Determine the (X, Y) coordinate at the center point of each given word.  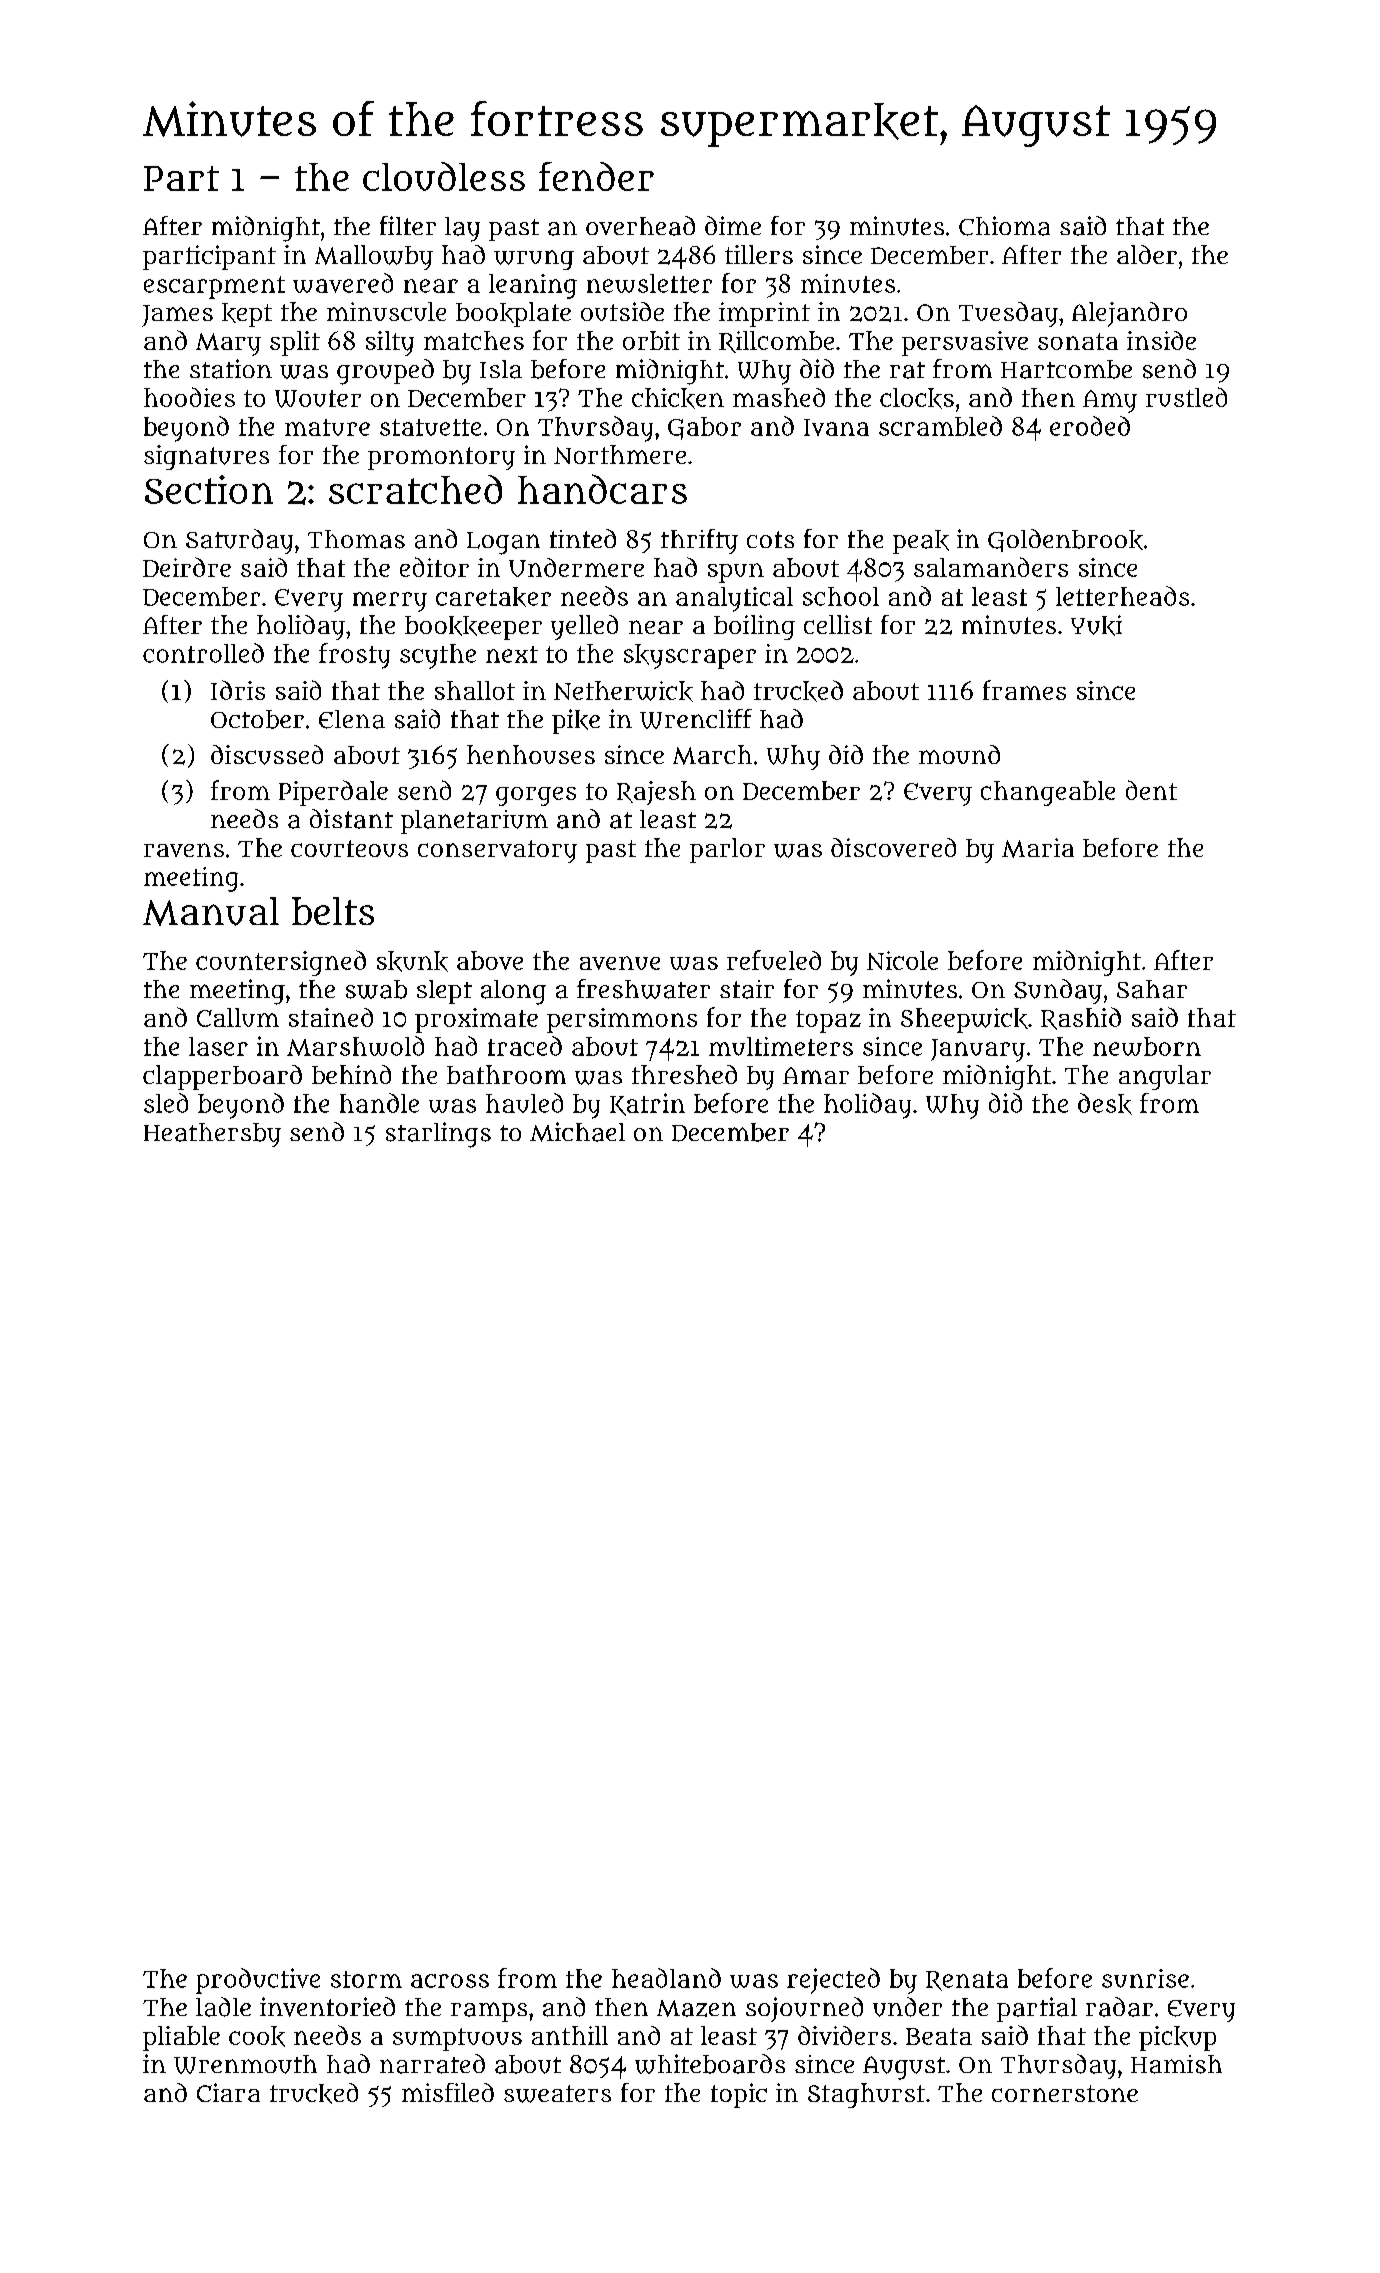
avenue (620, 963)
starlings (438, 1135)
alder (1147, 254)
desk (1105, 1104)
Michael (577, 1132)
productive (258, 1981)
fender (596, 176)
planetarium (474, 822)
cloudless (444, 176)
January (978, 1050)
